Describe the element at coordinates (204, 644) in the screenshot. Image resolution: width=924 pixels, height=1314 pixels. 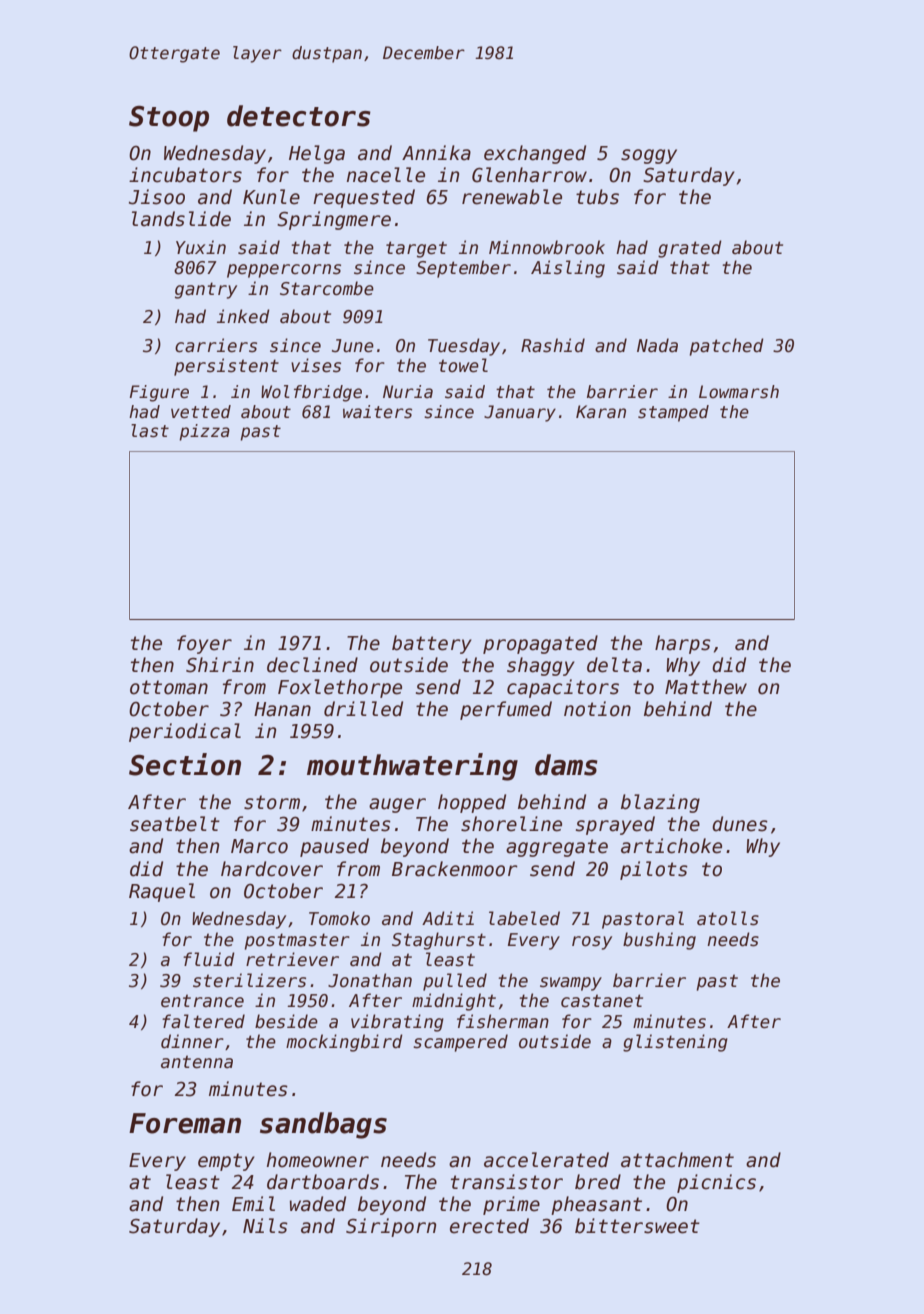
I see `foyer` at that location.
